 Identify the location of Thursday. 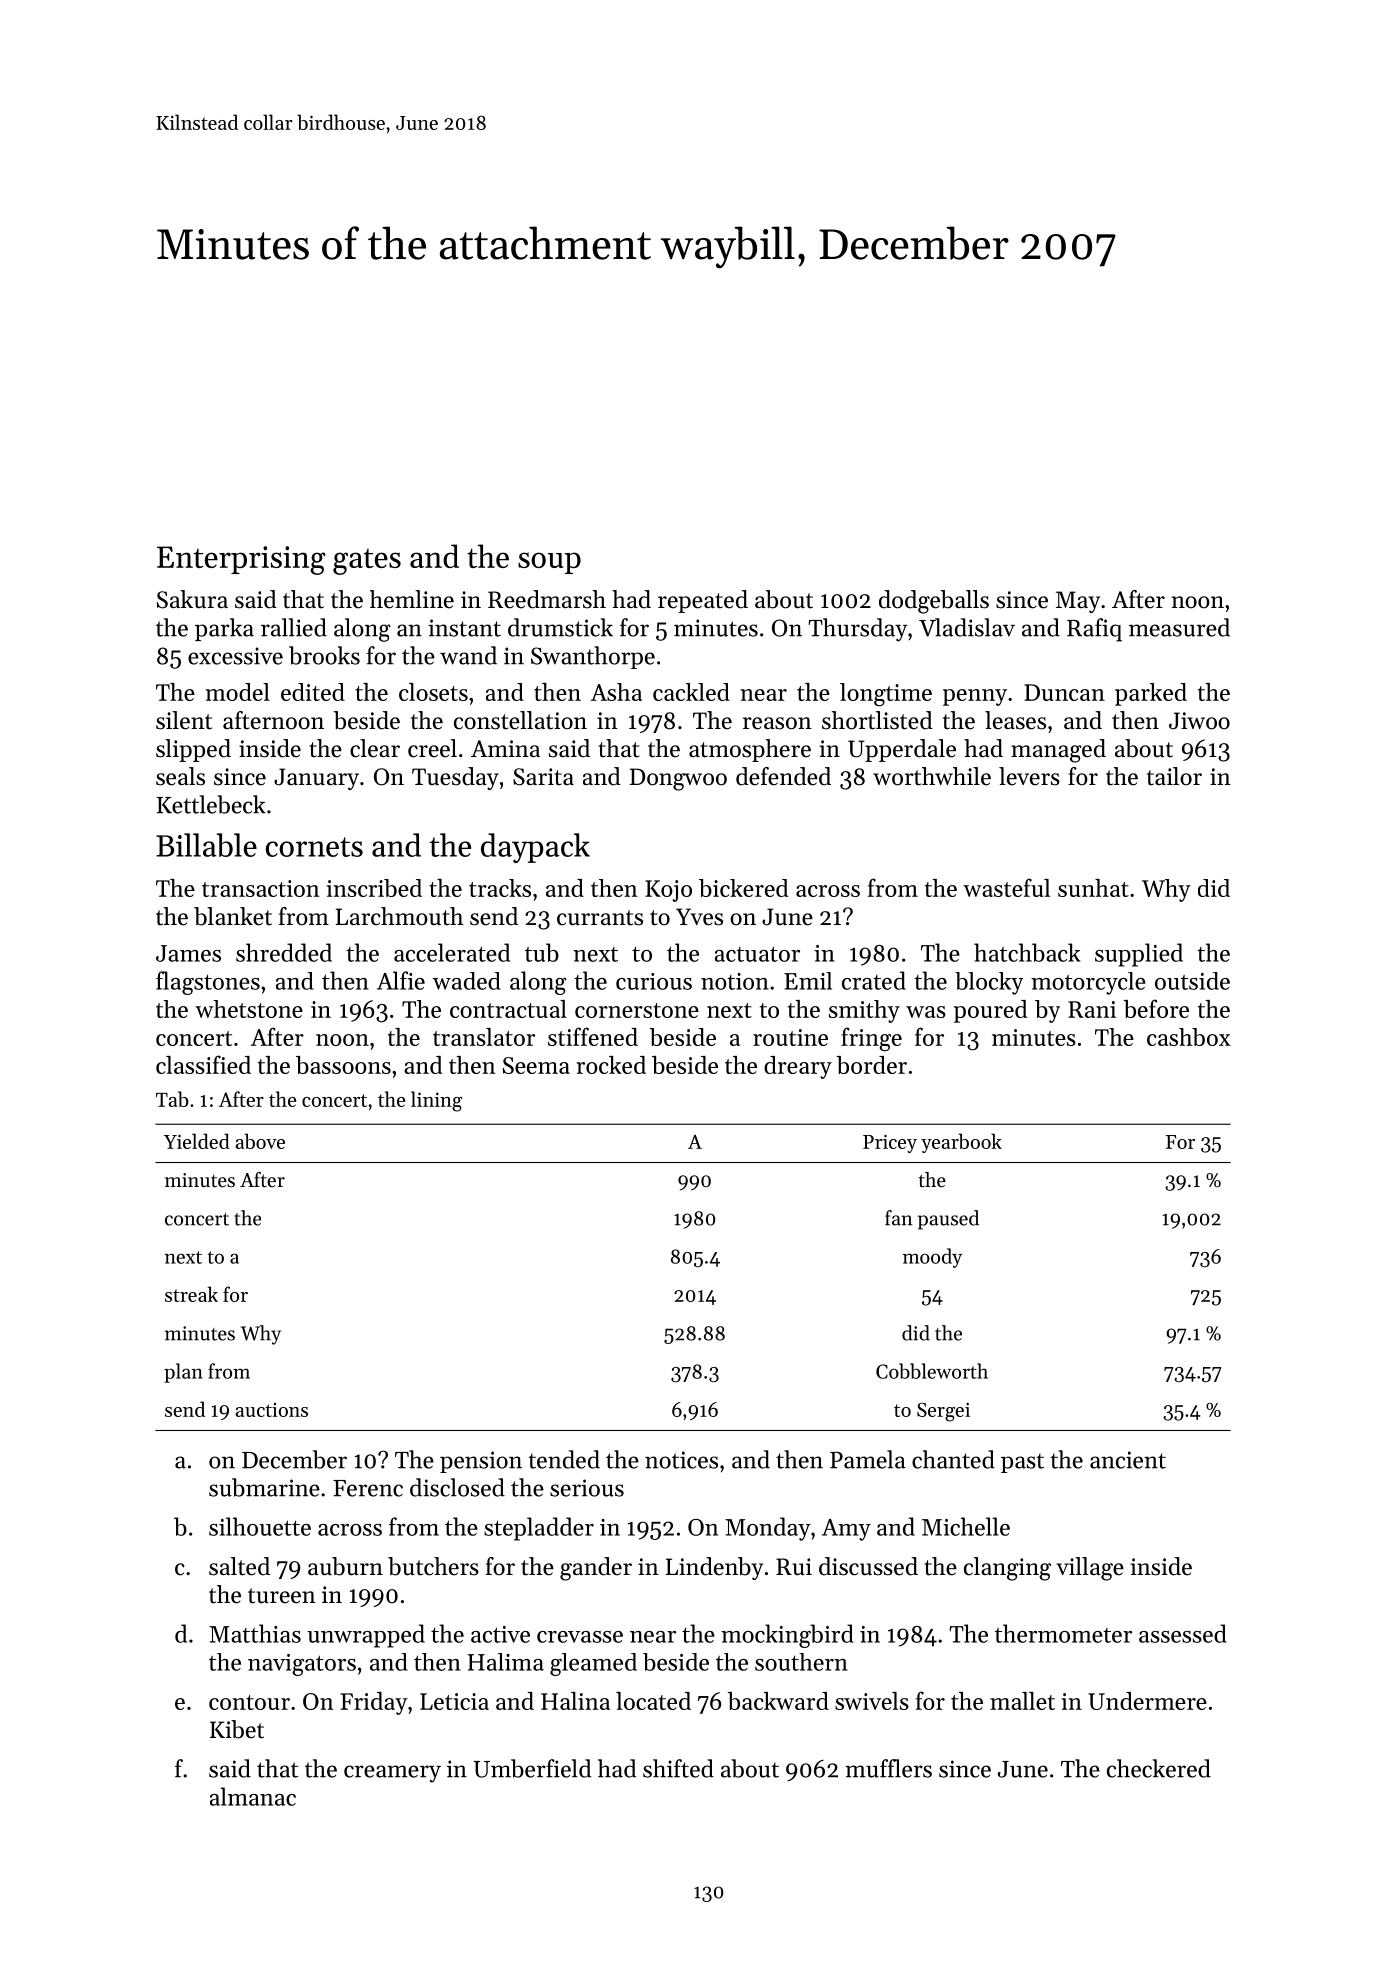
(858, 630).
